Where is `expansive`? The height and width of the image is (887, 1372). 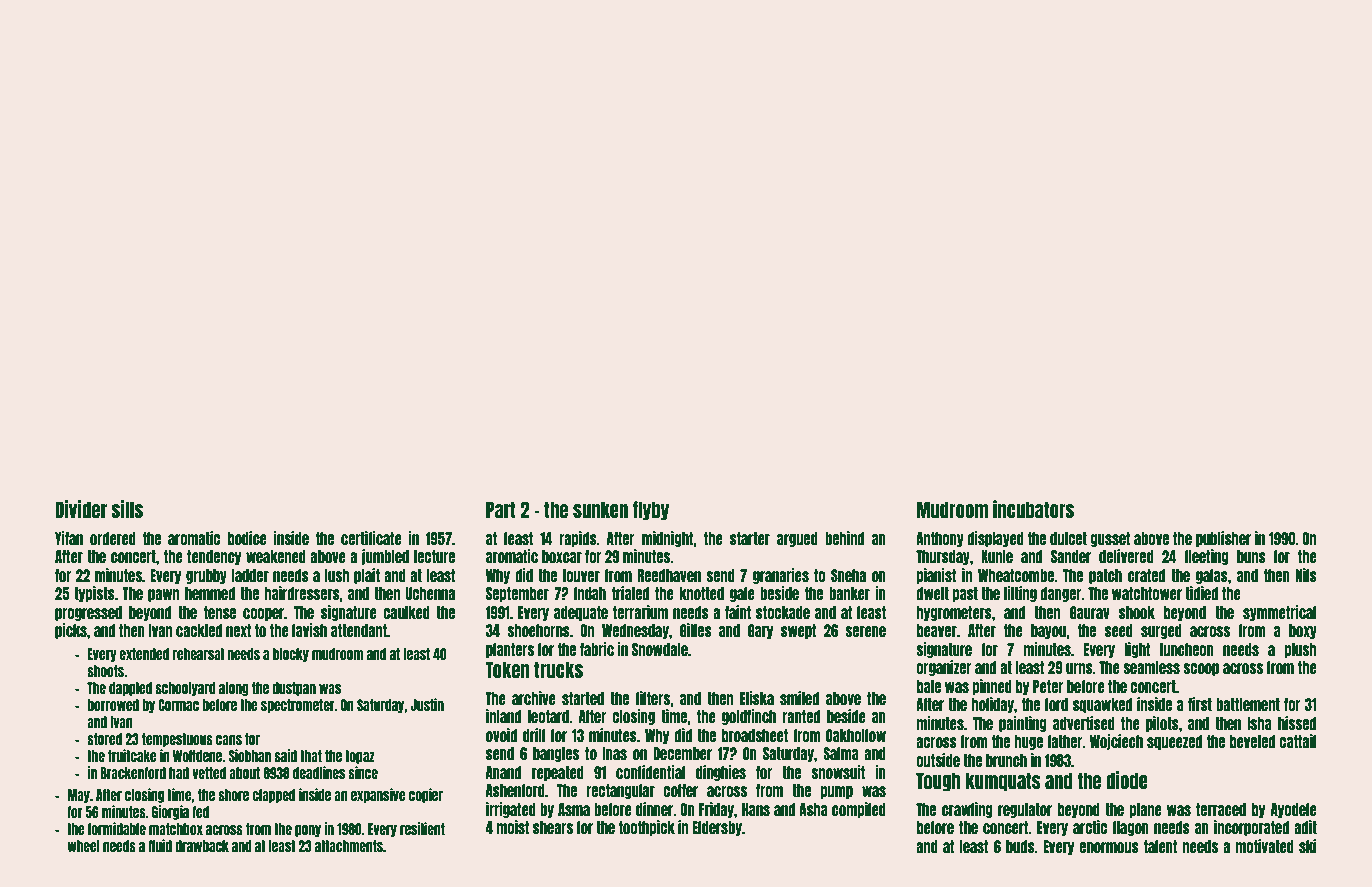
expansive is located at coordinates (378, 795).
